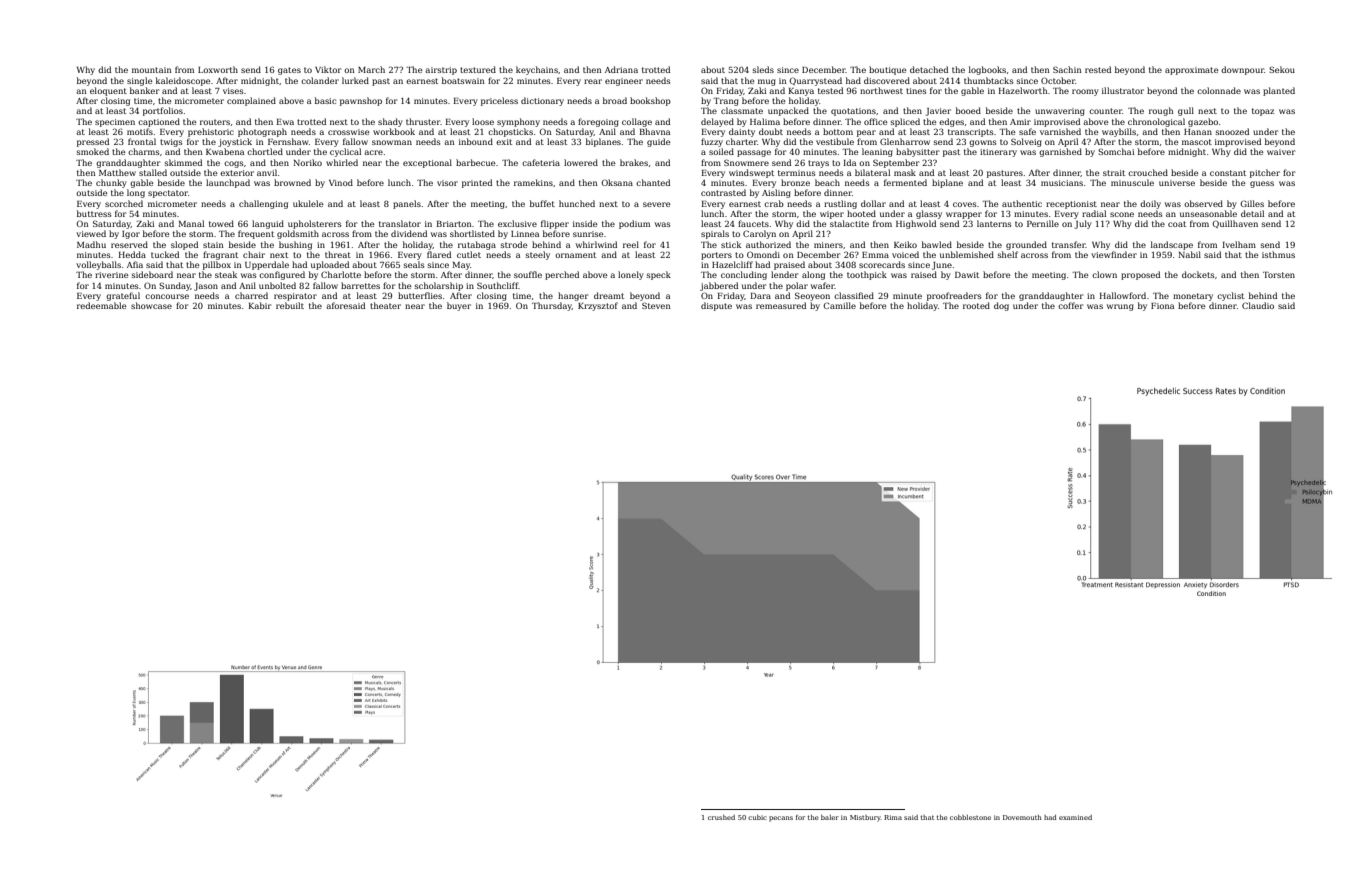  I want to click on rough, so click(1161, 111).
